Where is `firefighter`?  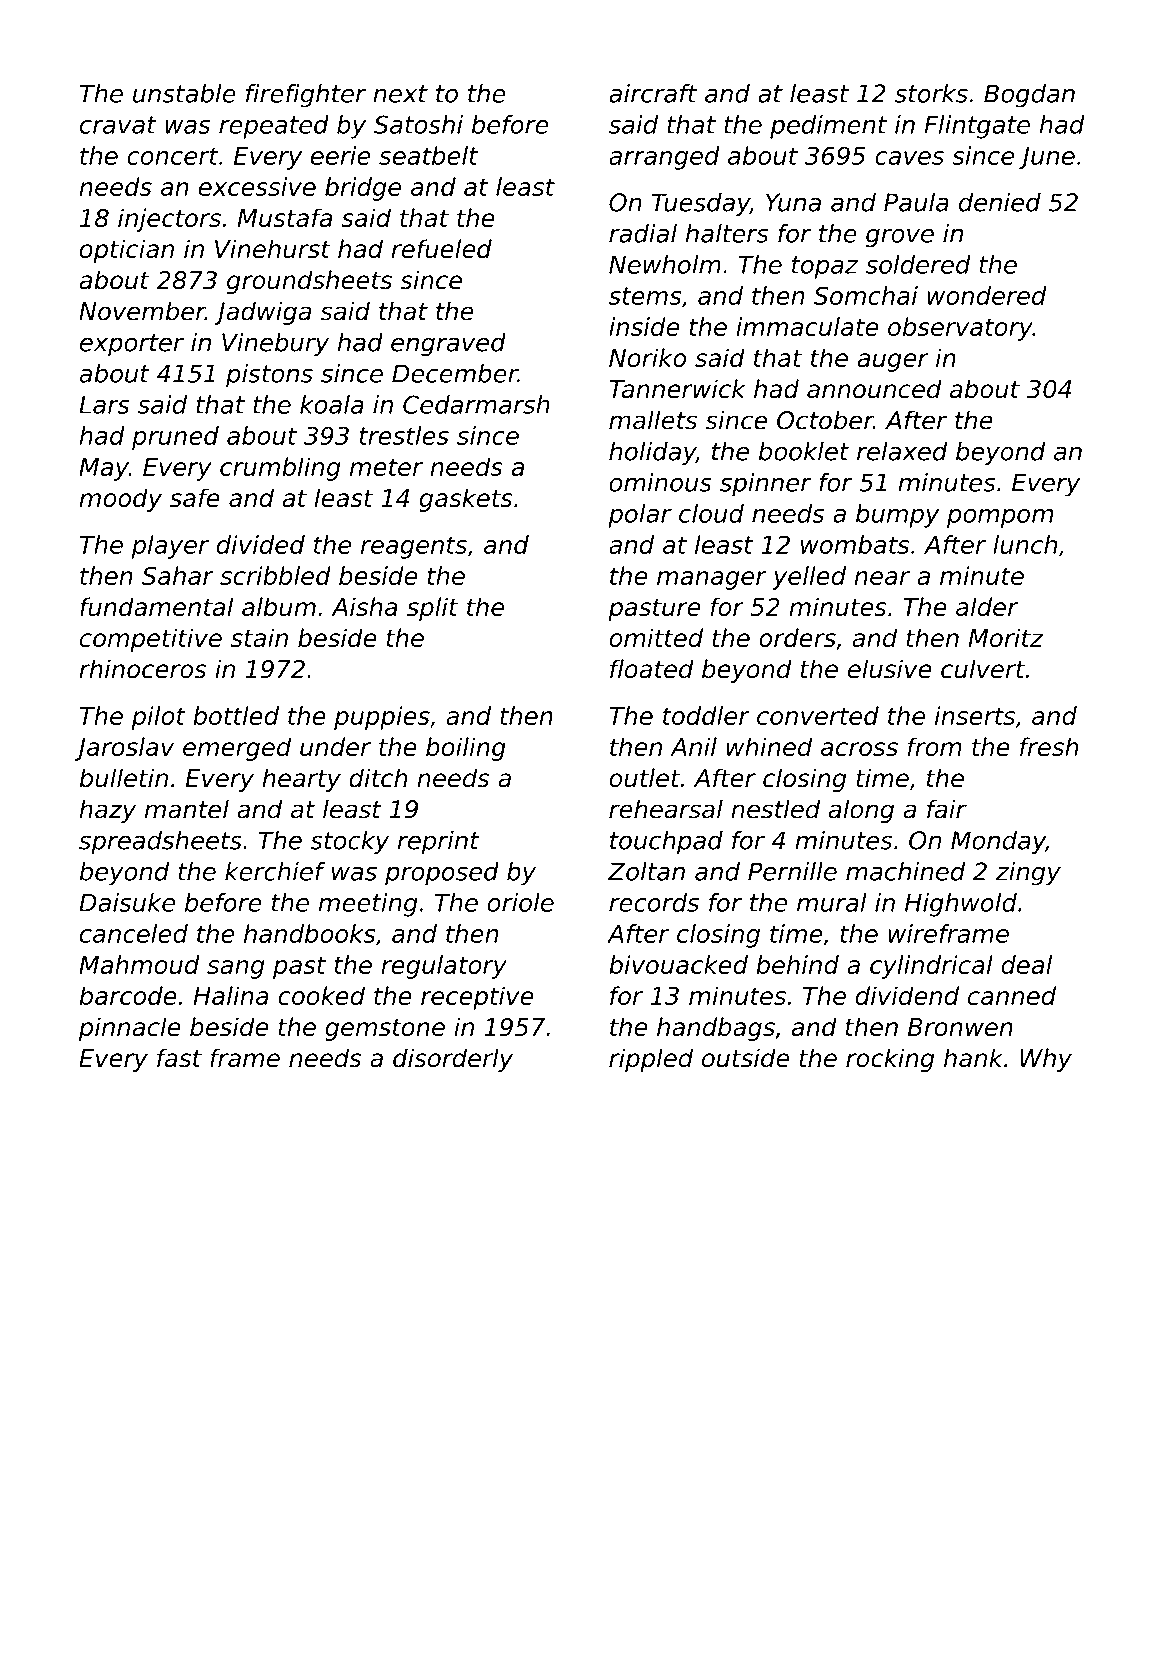 firefighter is located at coordinates (306, 96).
